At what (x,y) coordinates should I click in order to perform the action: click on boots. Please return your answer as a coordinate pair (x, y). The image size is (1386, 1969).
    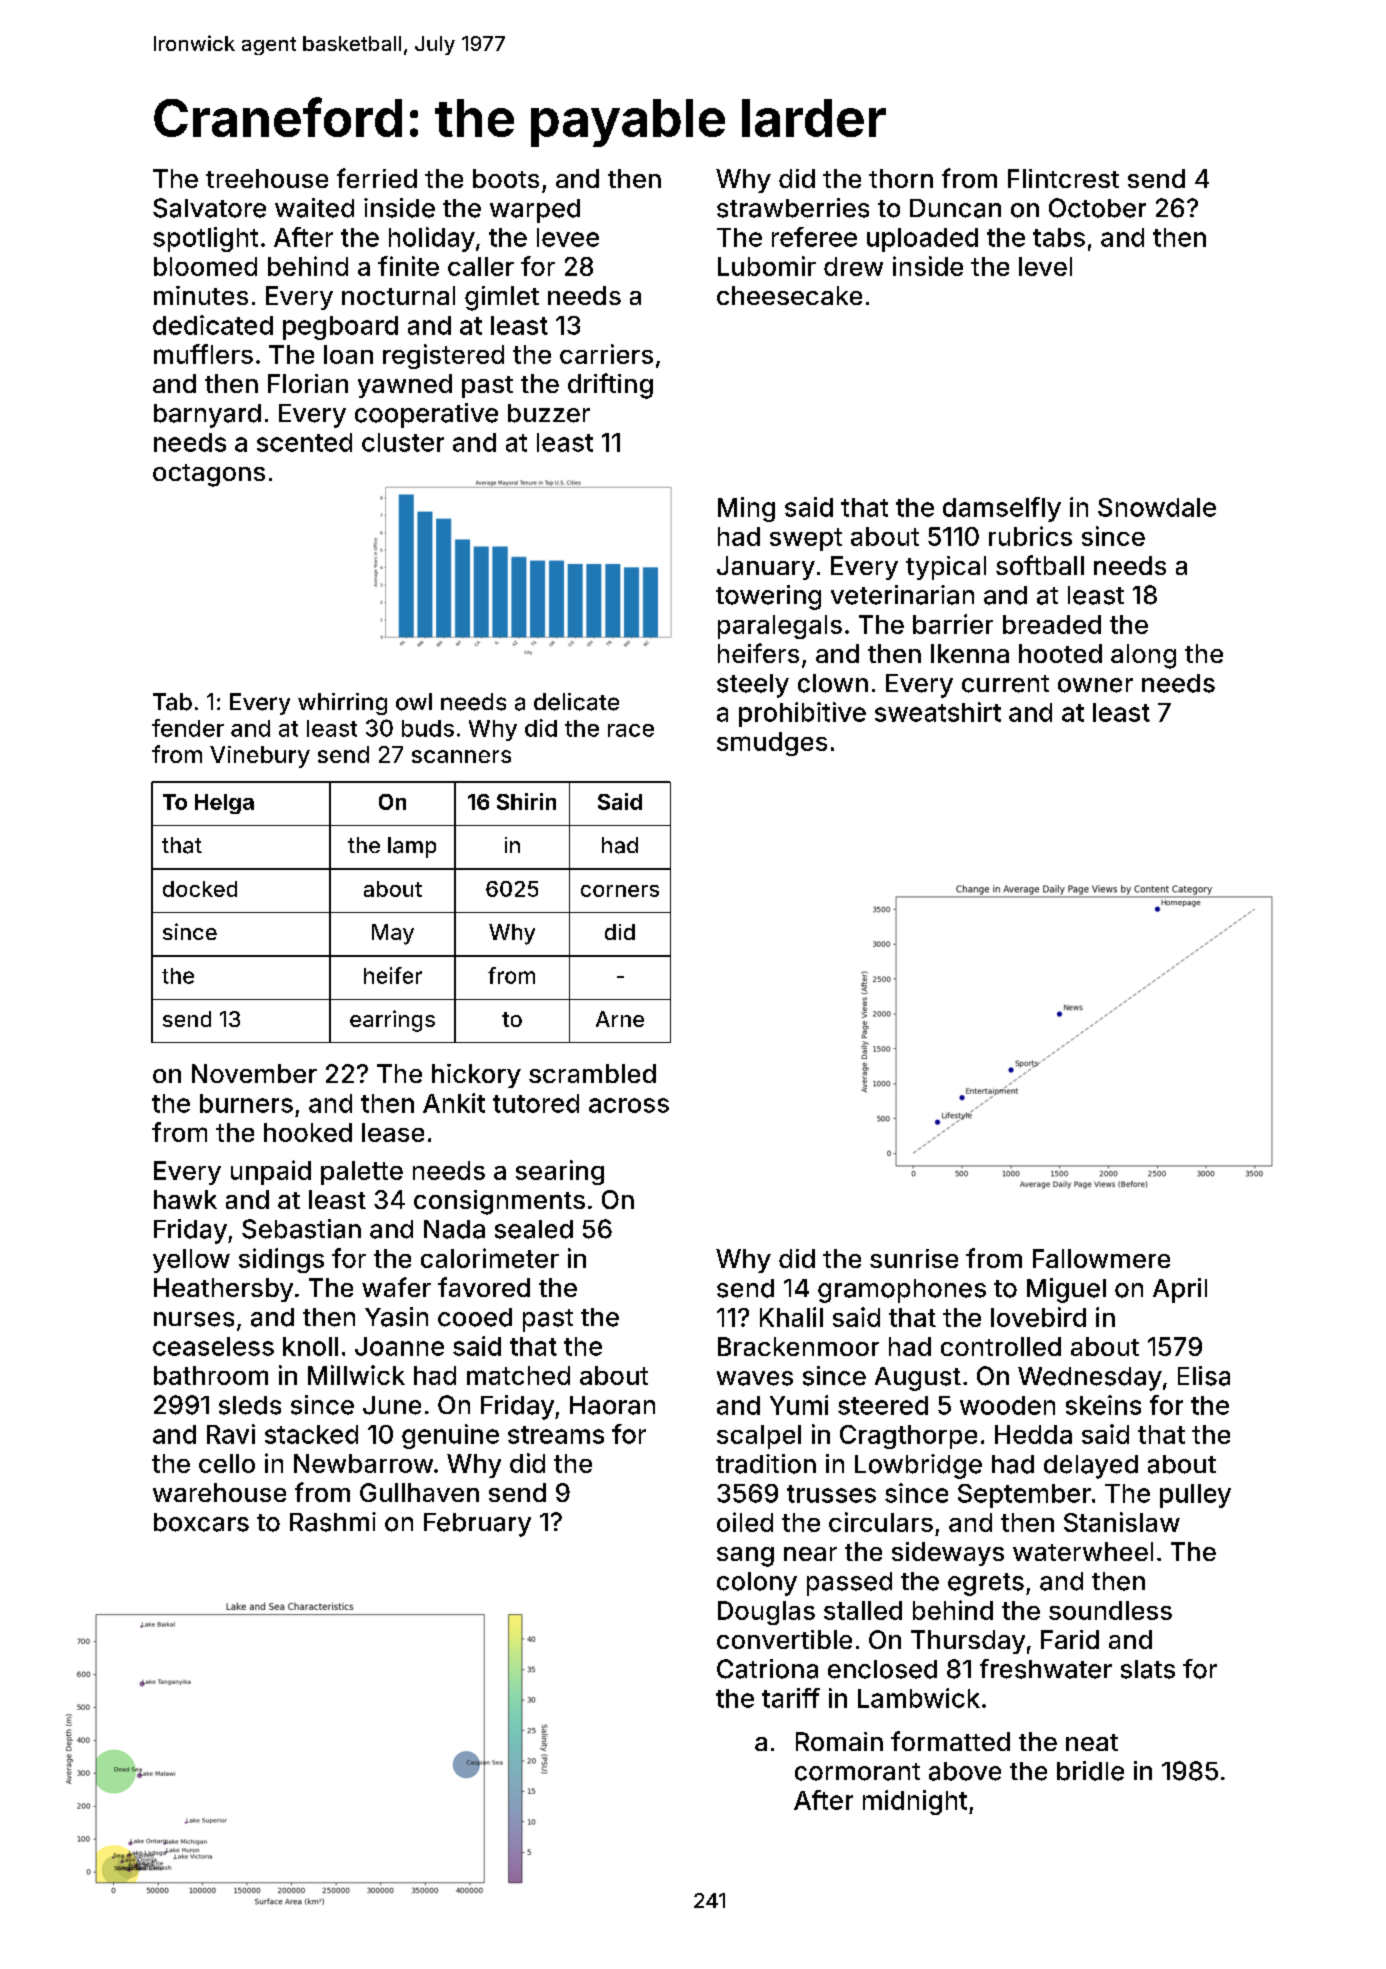
    Looking at the image, I should click on (506, 178).
